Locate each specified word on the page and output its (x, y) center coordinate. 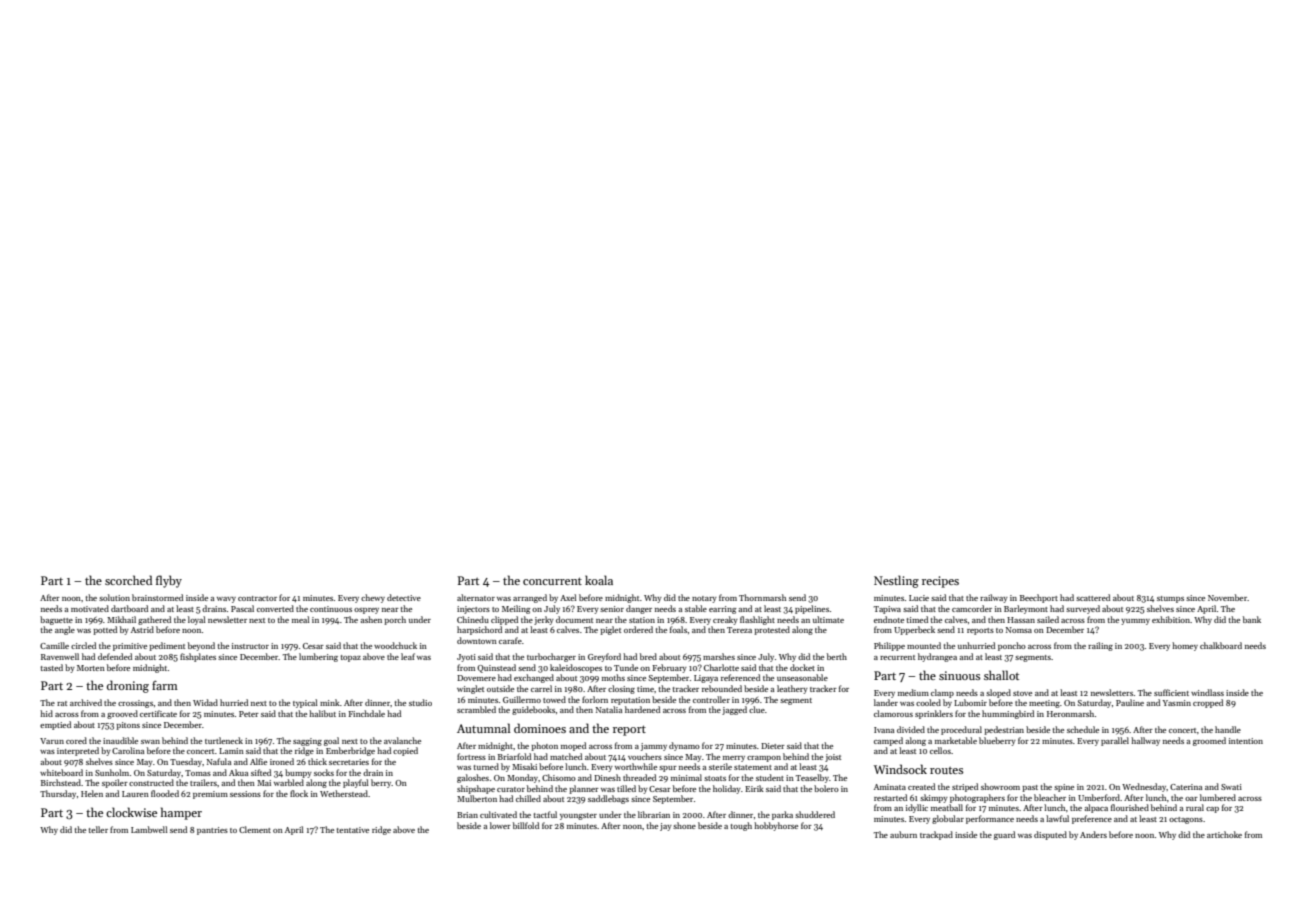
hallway (1145, 741)
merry (734, 759)
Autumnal (483, 728)
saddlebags (608, 799)
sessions (245, 794)
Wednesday (1144, 787)
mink (330, 702)
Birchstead (61, 782)
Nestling (896, 581)
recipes (940, 582)
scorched (128, 580)
